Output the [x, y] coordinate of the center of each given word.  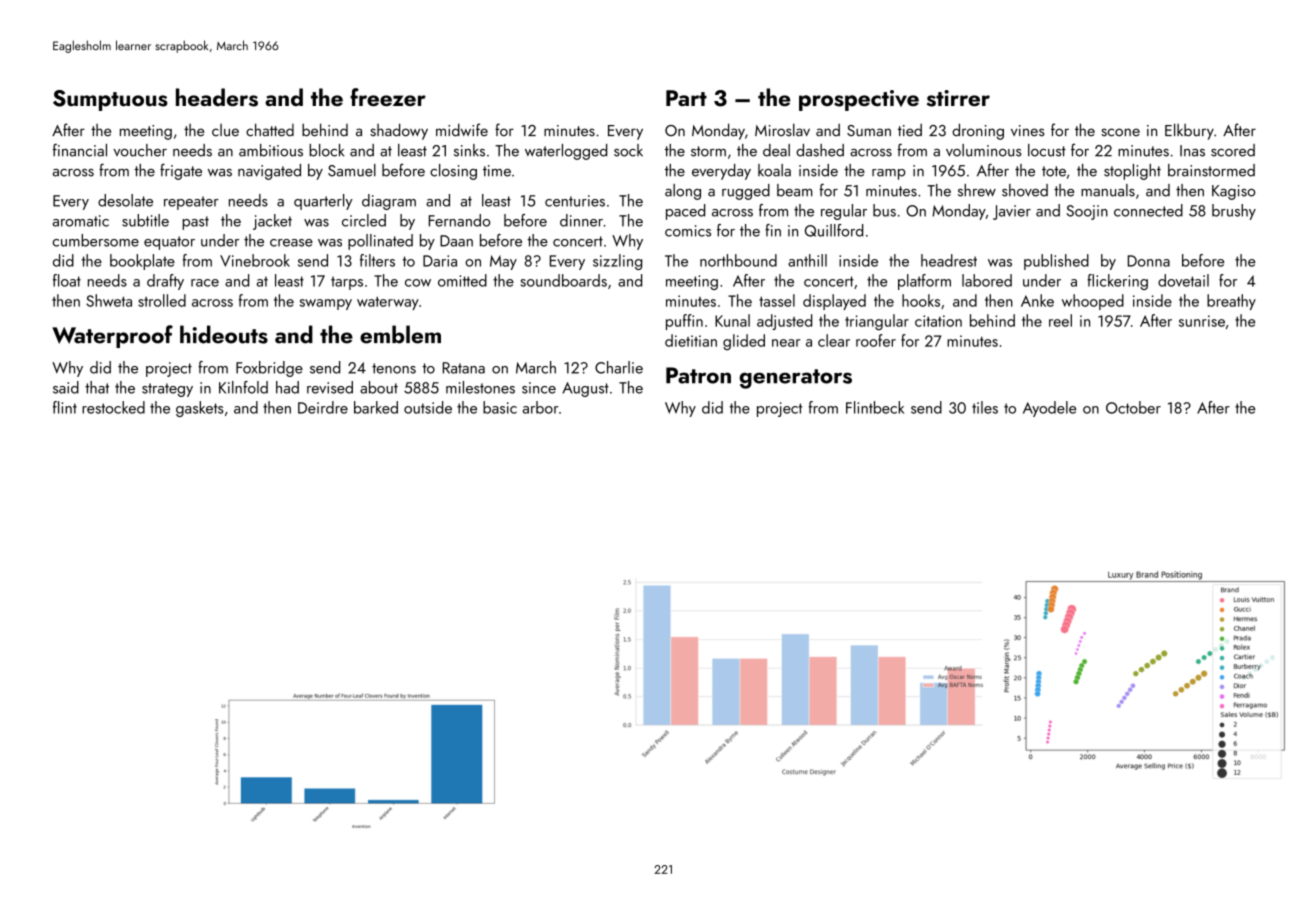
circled [364, 220]
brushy [1234, 212]
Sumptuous [110, 100]
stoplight [1132, 172]
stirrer [958, 98]
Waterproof [112, 336]
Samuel [352, 170]
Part [686, 98]
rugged [746, 192]
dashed [820, 150]
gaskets [200, 409]
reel [1060, 320]
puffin [684, 322]
